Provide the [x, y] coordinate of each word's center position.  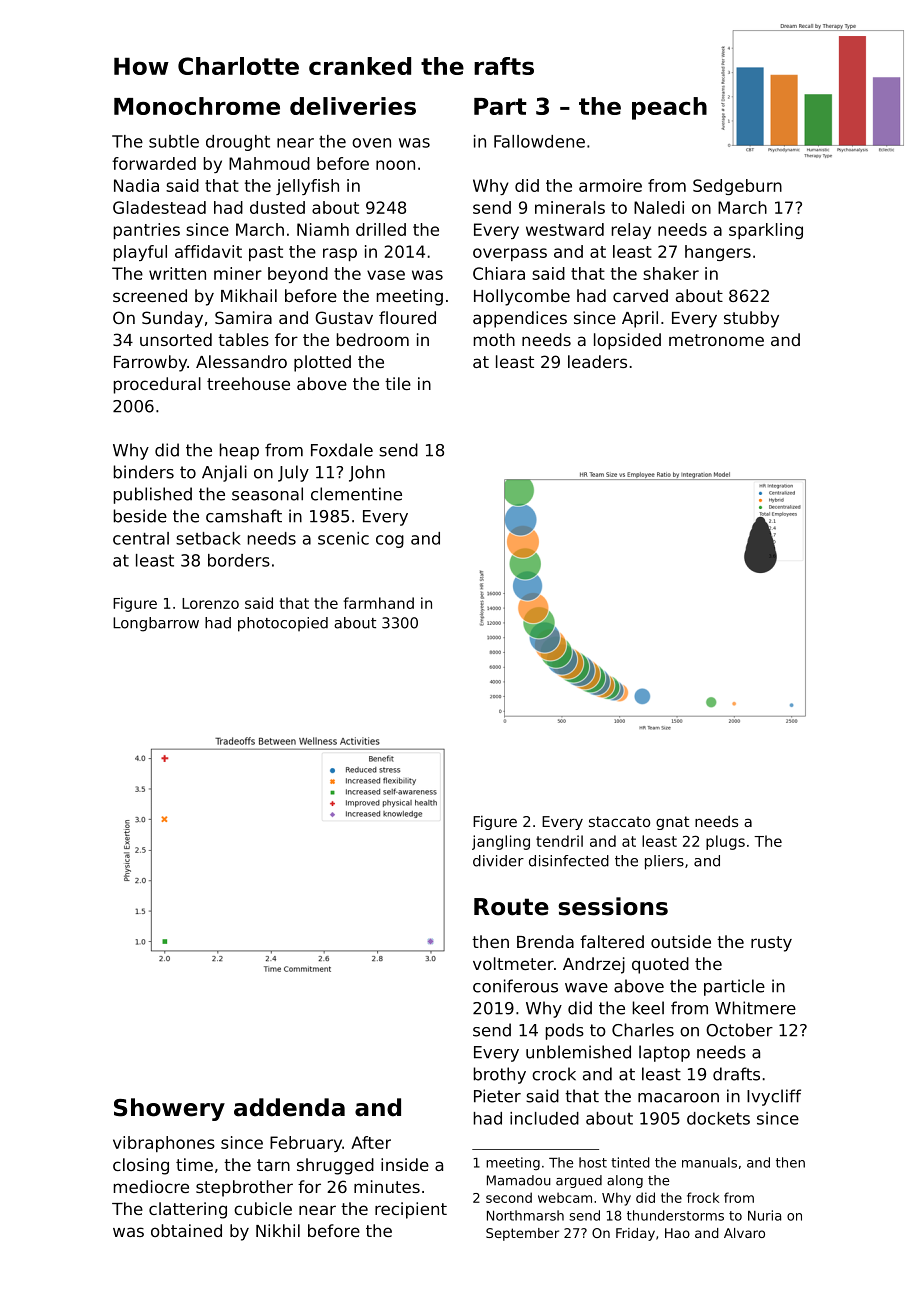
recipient [411, 1210]
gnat [672, 823]
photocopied [283, 624]
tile [398, 383]
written [177, 273]
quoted [660, 965]
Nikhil [278, 1230]
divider [498, 861]
